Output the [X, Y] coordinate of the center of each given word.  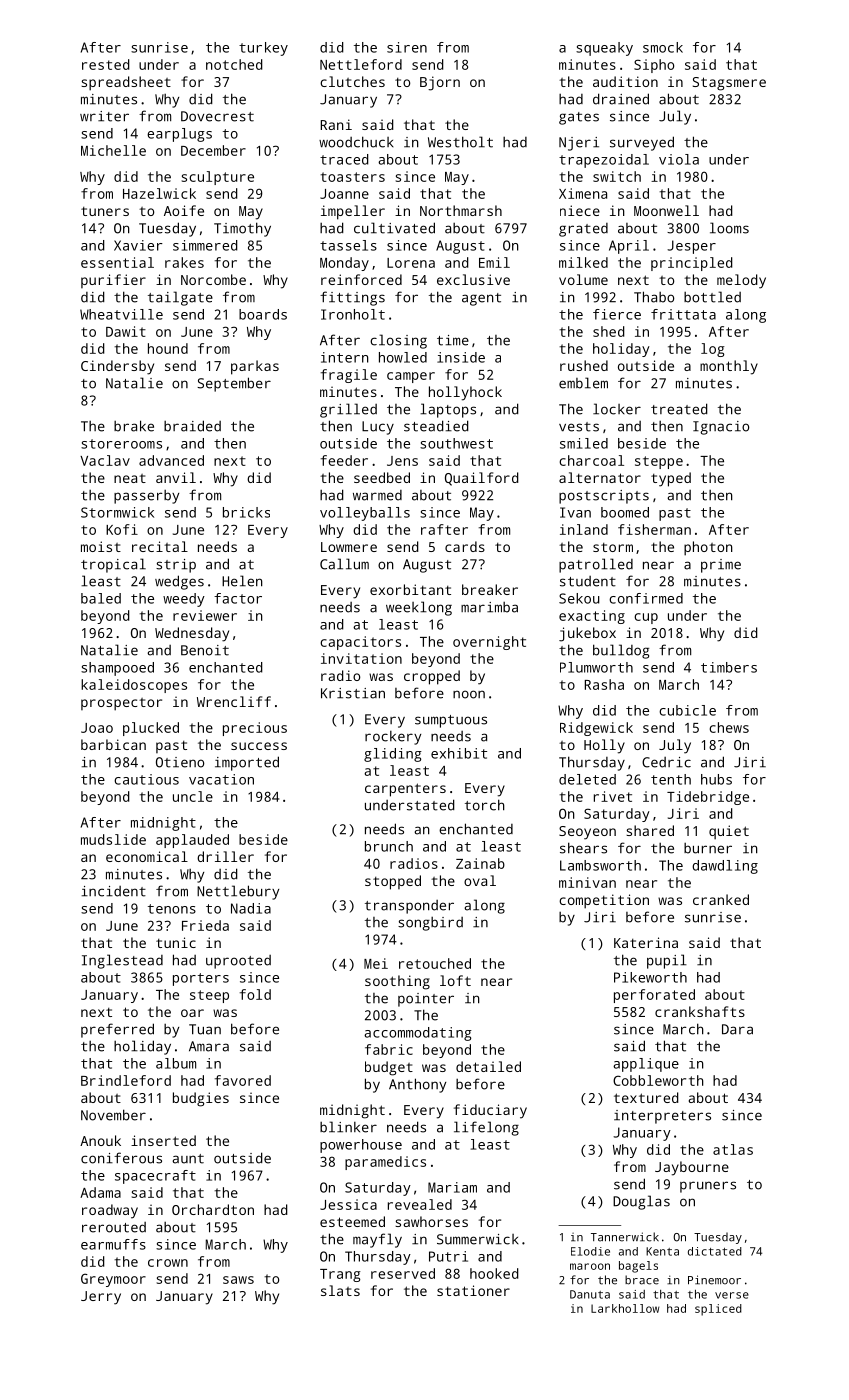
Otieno [180, 762]
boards [263, 314]
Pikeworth [650, 977]
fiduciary [490, 1111]
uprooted [238, 962]
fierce [617, 314]
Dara [737, 1029]
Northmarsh [461, 210]
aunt [188, 1159]
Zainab [480, 863]
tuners [105, 211]
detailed [488, 1066]
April [629, 247]
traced [344, 159]
